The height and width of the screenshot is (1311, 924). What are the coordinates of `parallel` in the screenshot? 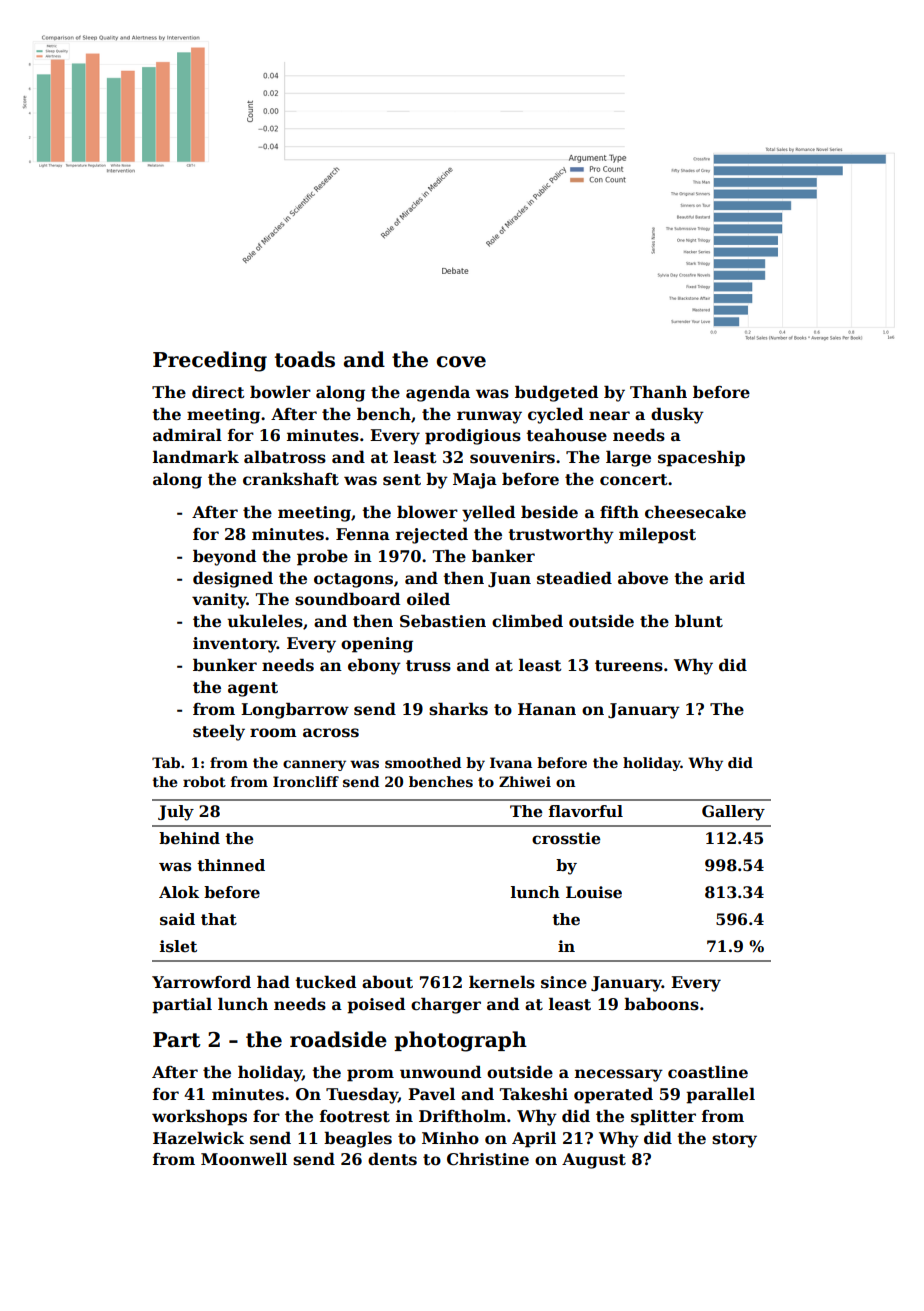 It's located at (720, 1095).
